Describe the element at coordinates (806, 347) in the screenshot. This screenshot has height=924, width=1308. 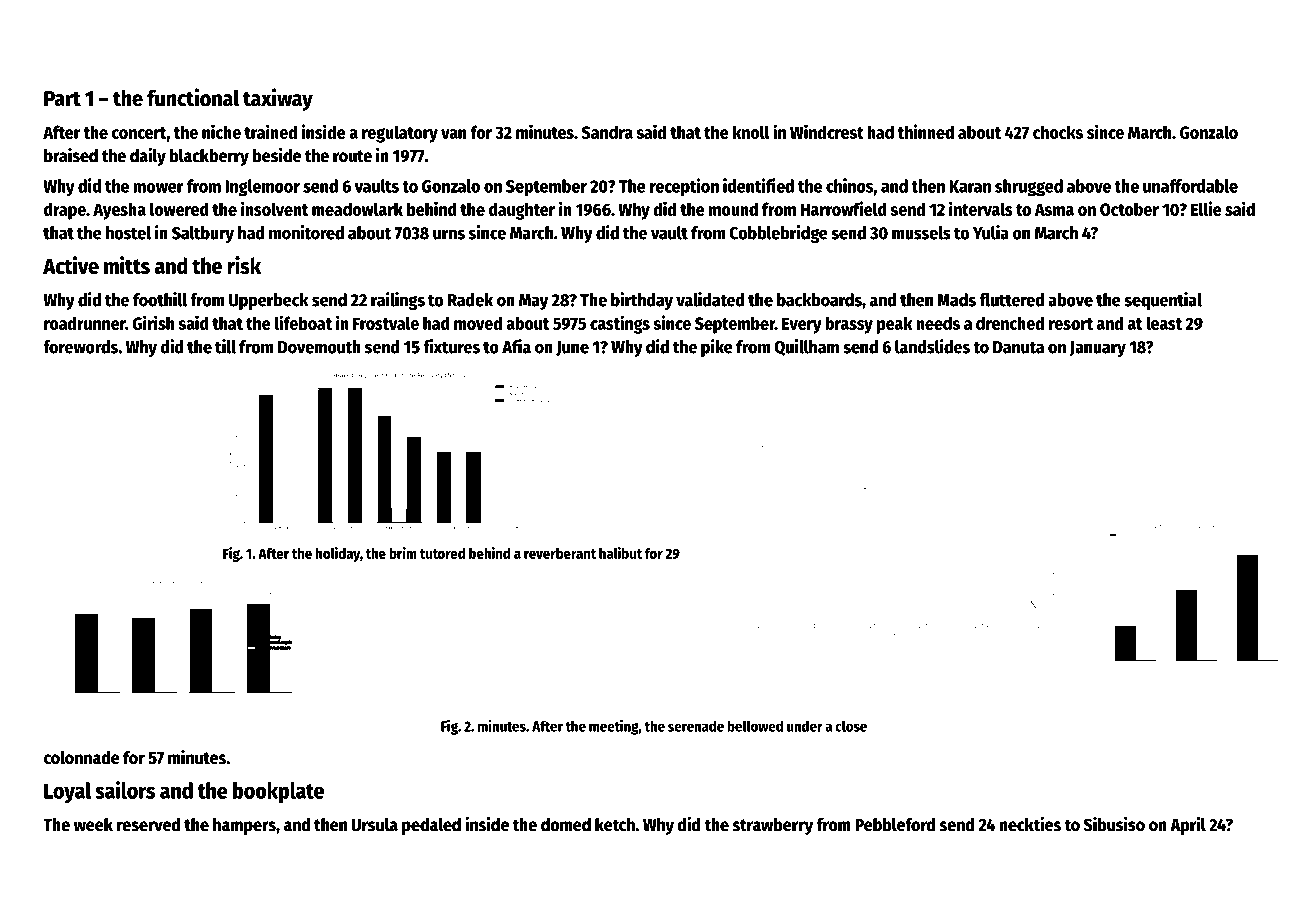
I see `Quillham` at that location.
